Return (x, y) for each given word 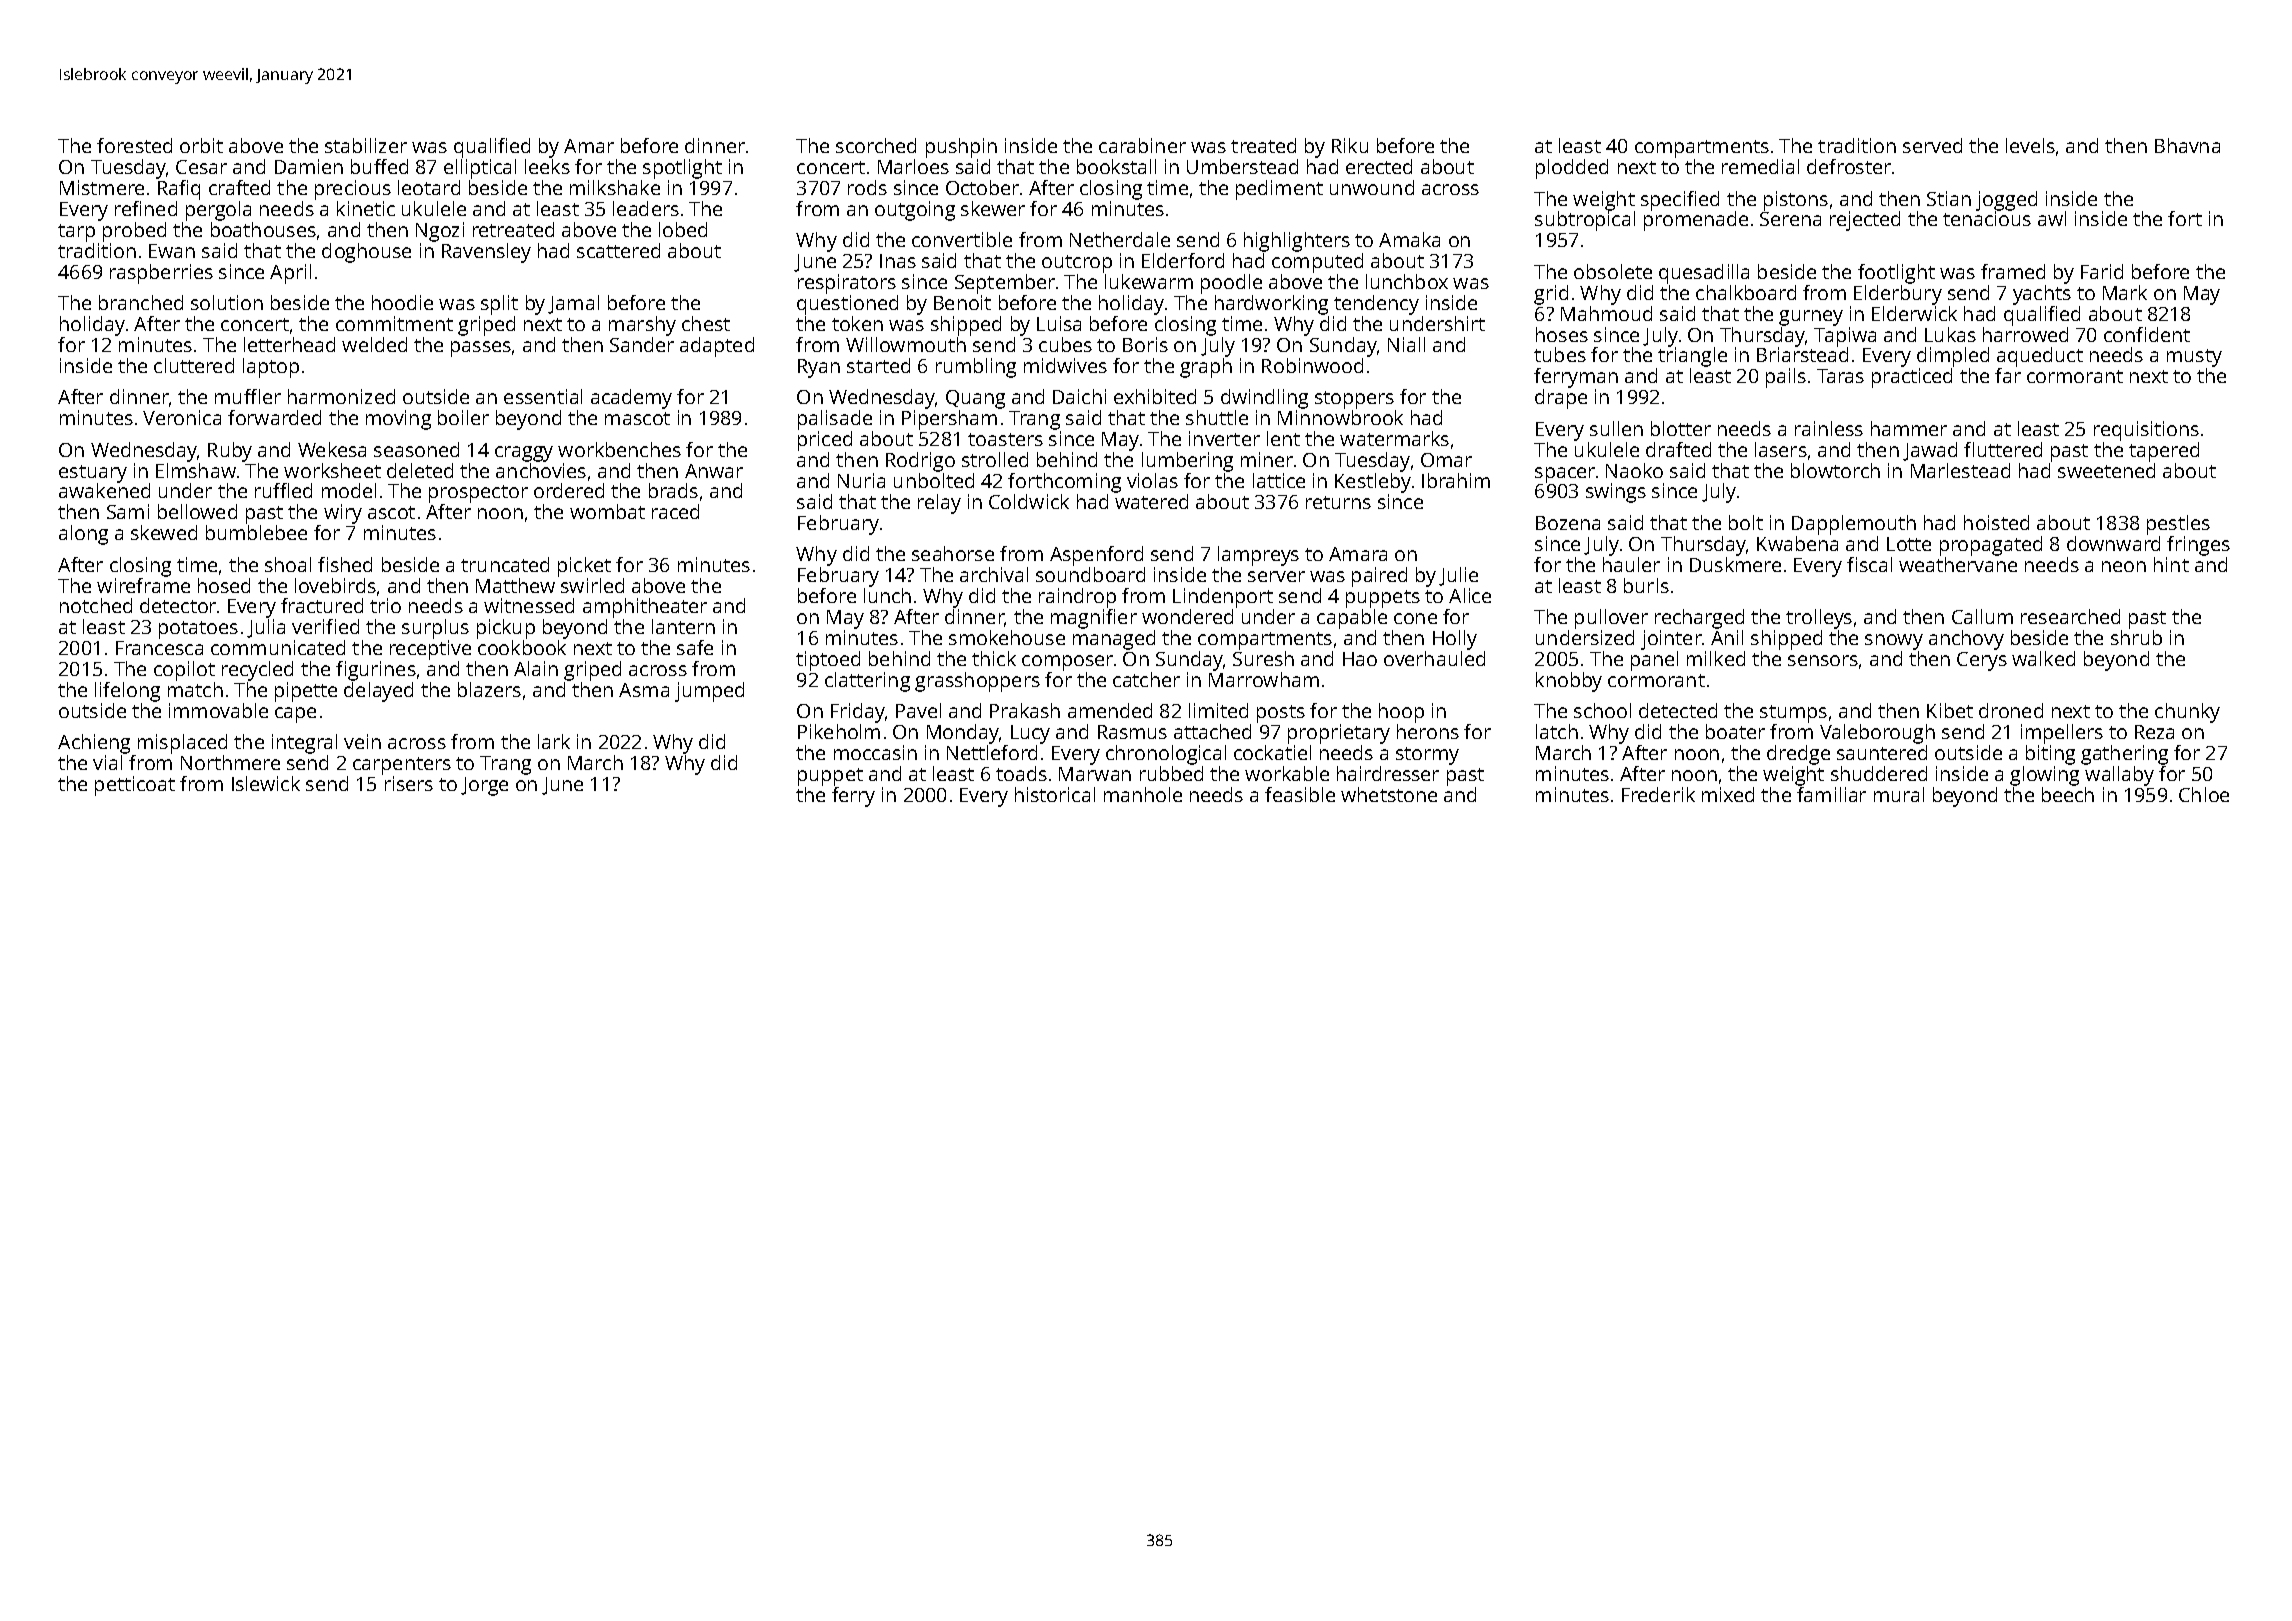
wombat (607, 511)
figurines (376, 671)
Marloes (913, 166)
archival (994, 574)
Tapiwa (1845, 337)
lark (554, 741)
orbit (201, 145)
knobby (1569, 682)
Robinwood (1312, 365)
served (1932, 145)
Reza (2154, 732)
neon (2124, 566)
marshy (642, 326)
